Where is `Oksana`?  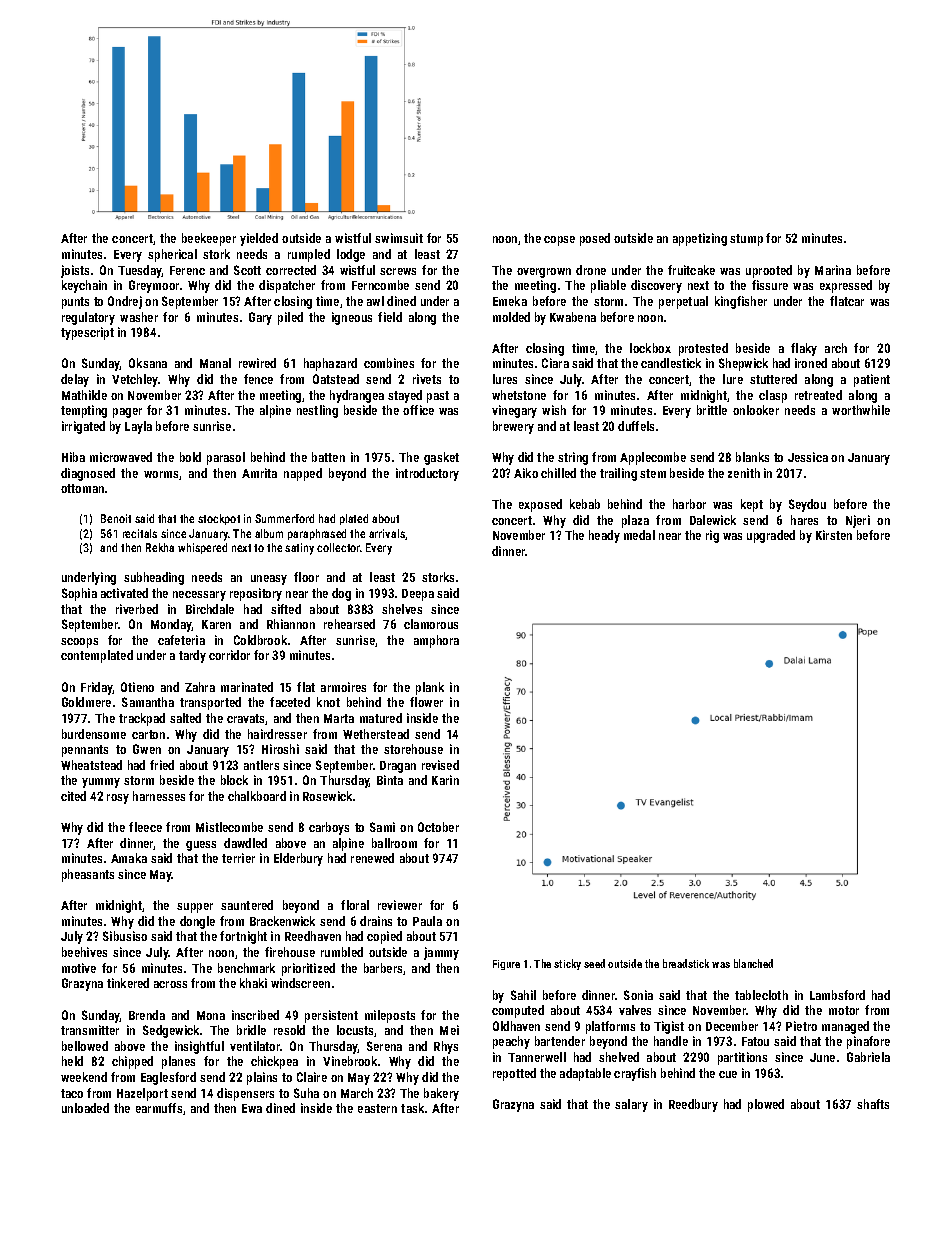
Oksana is located at coordinates (148, 363).
